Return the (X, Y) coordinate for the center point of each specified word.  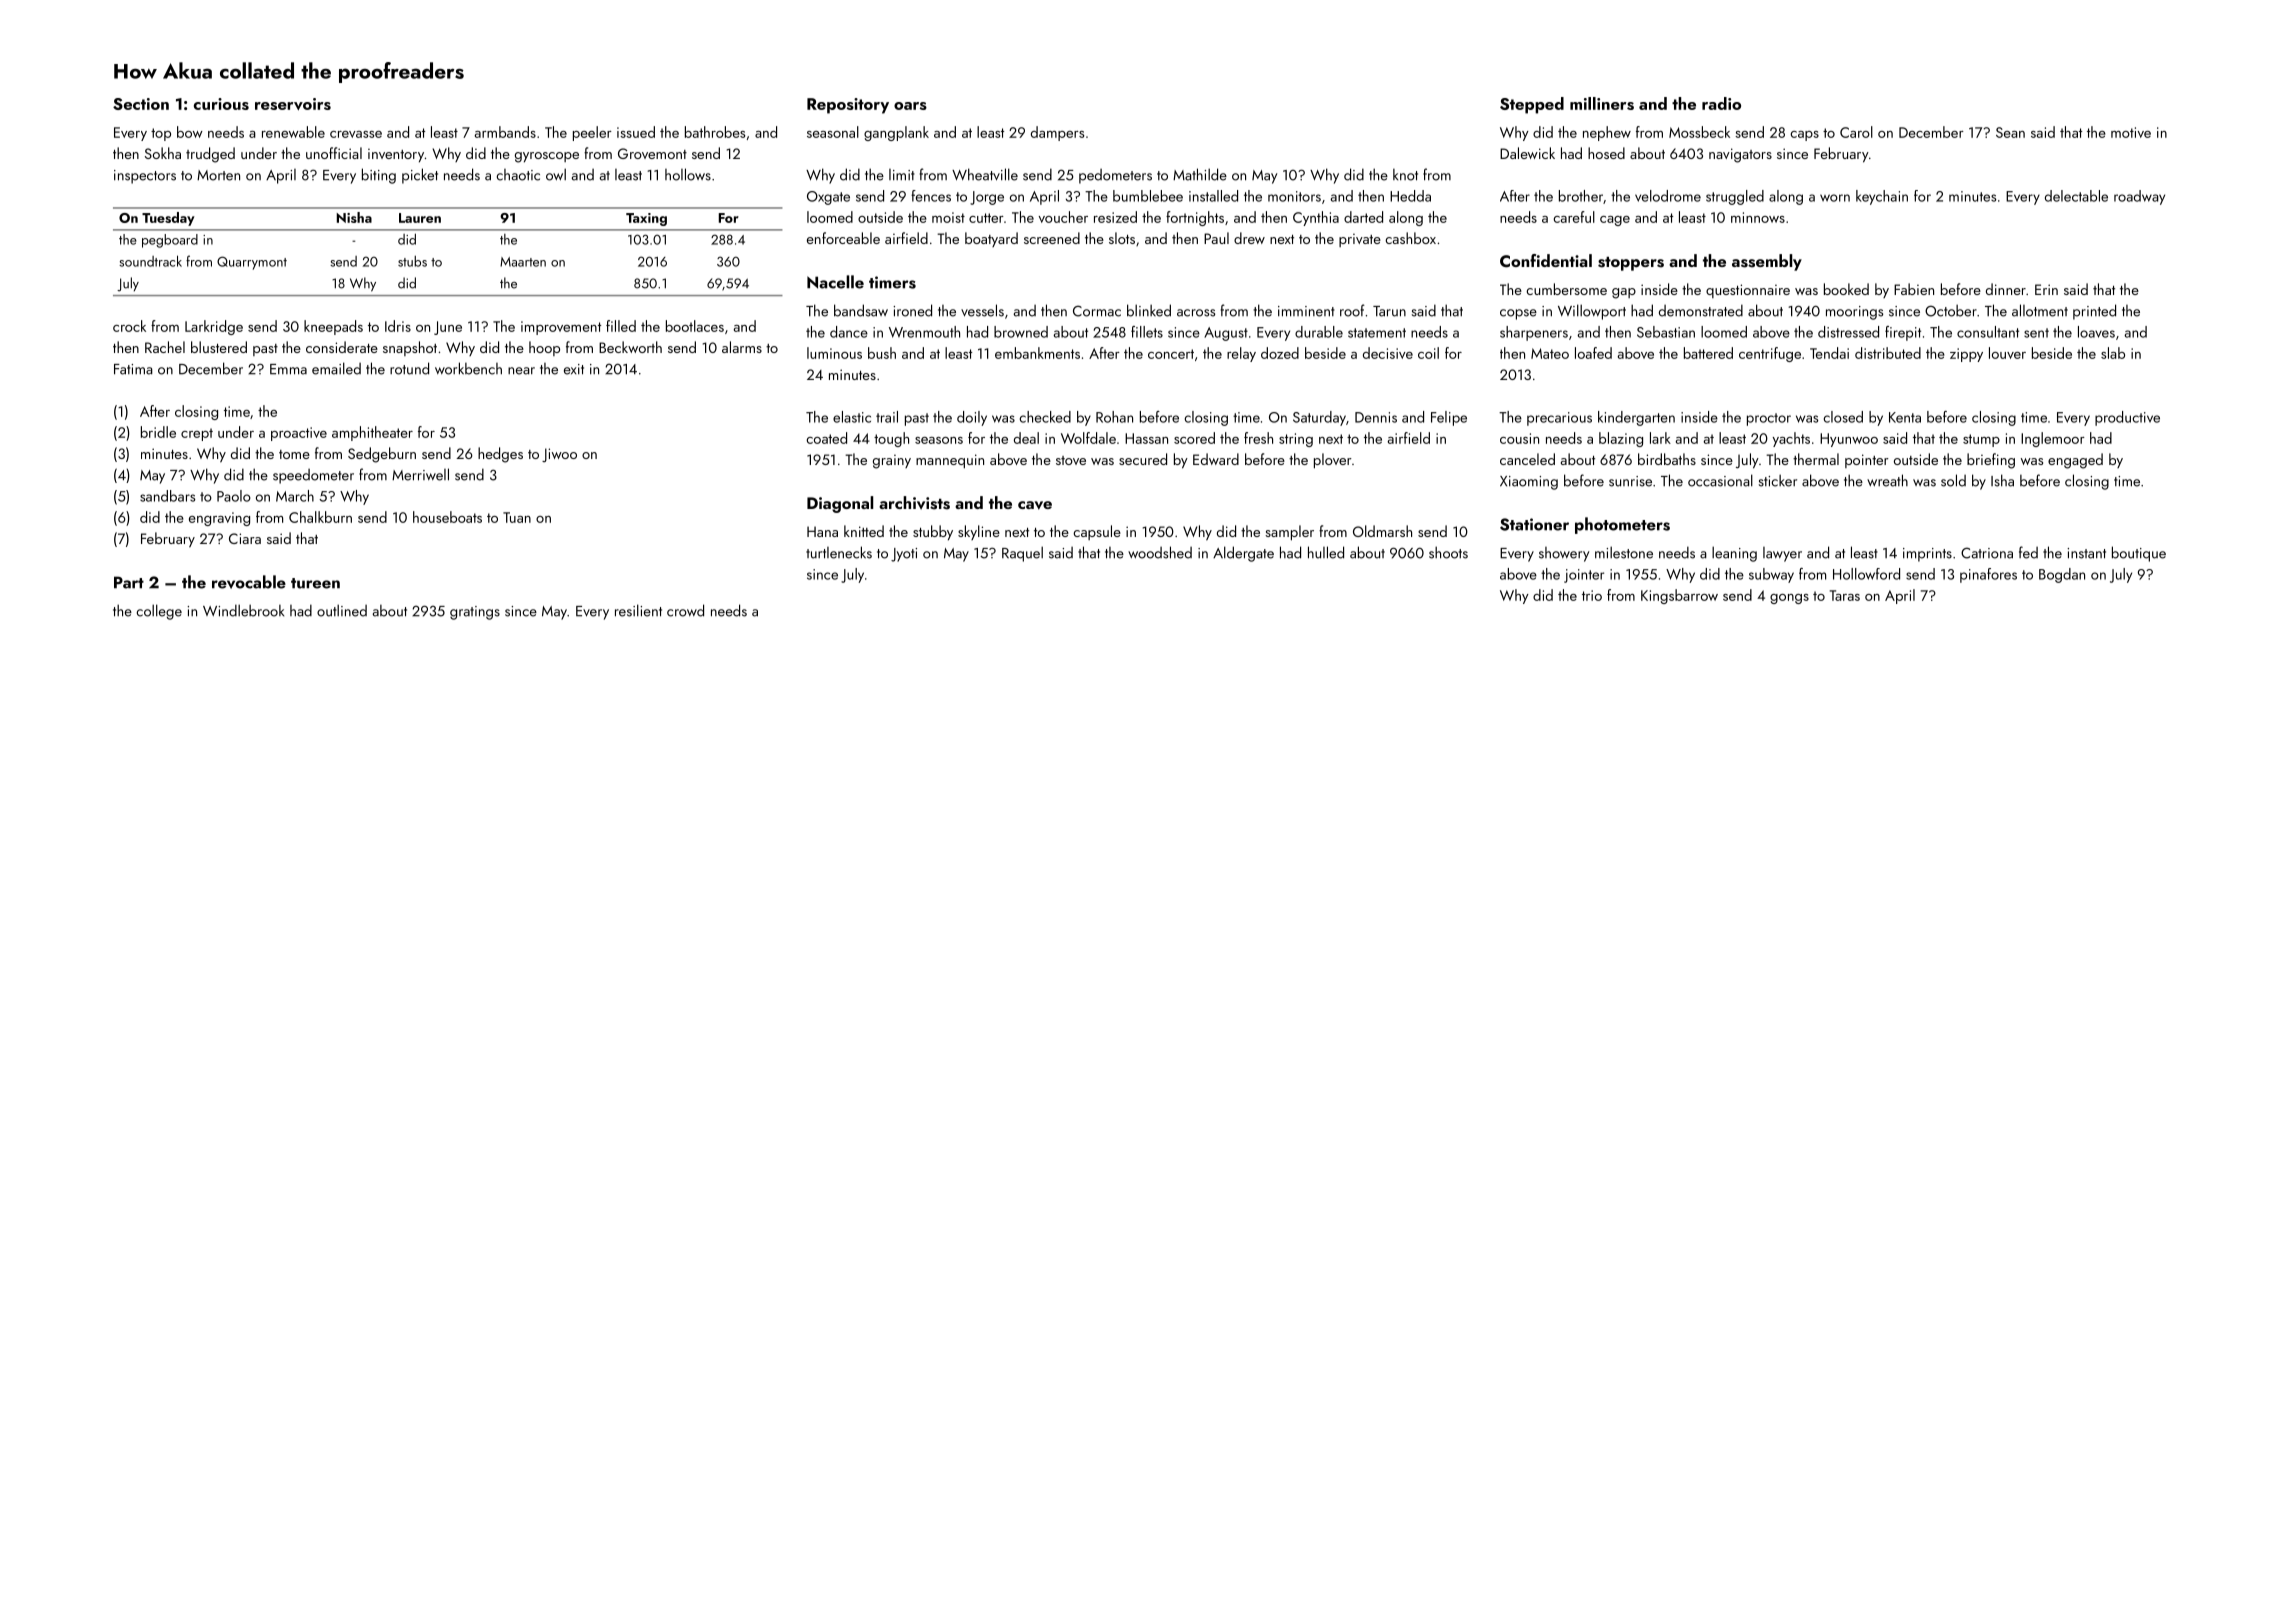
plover (1333, 461)
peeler (592, 133)
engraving (219, 519)
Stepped (1532, 105)
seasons (939, 440)
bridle (158, 432)
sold (1953, 480)
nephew (1607, 133)
